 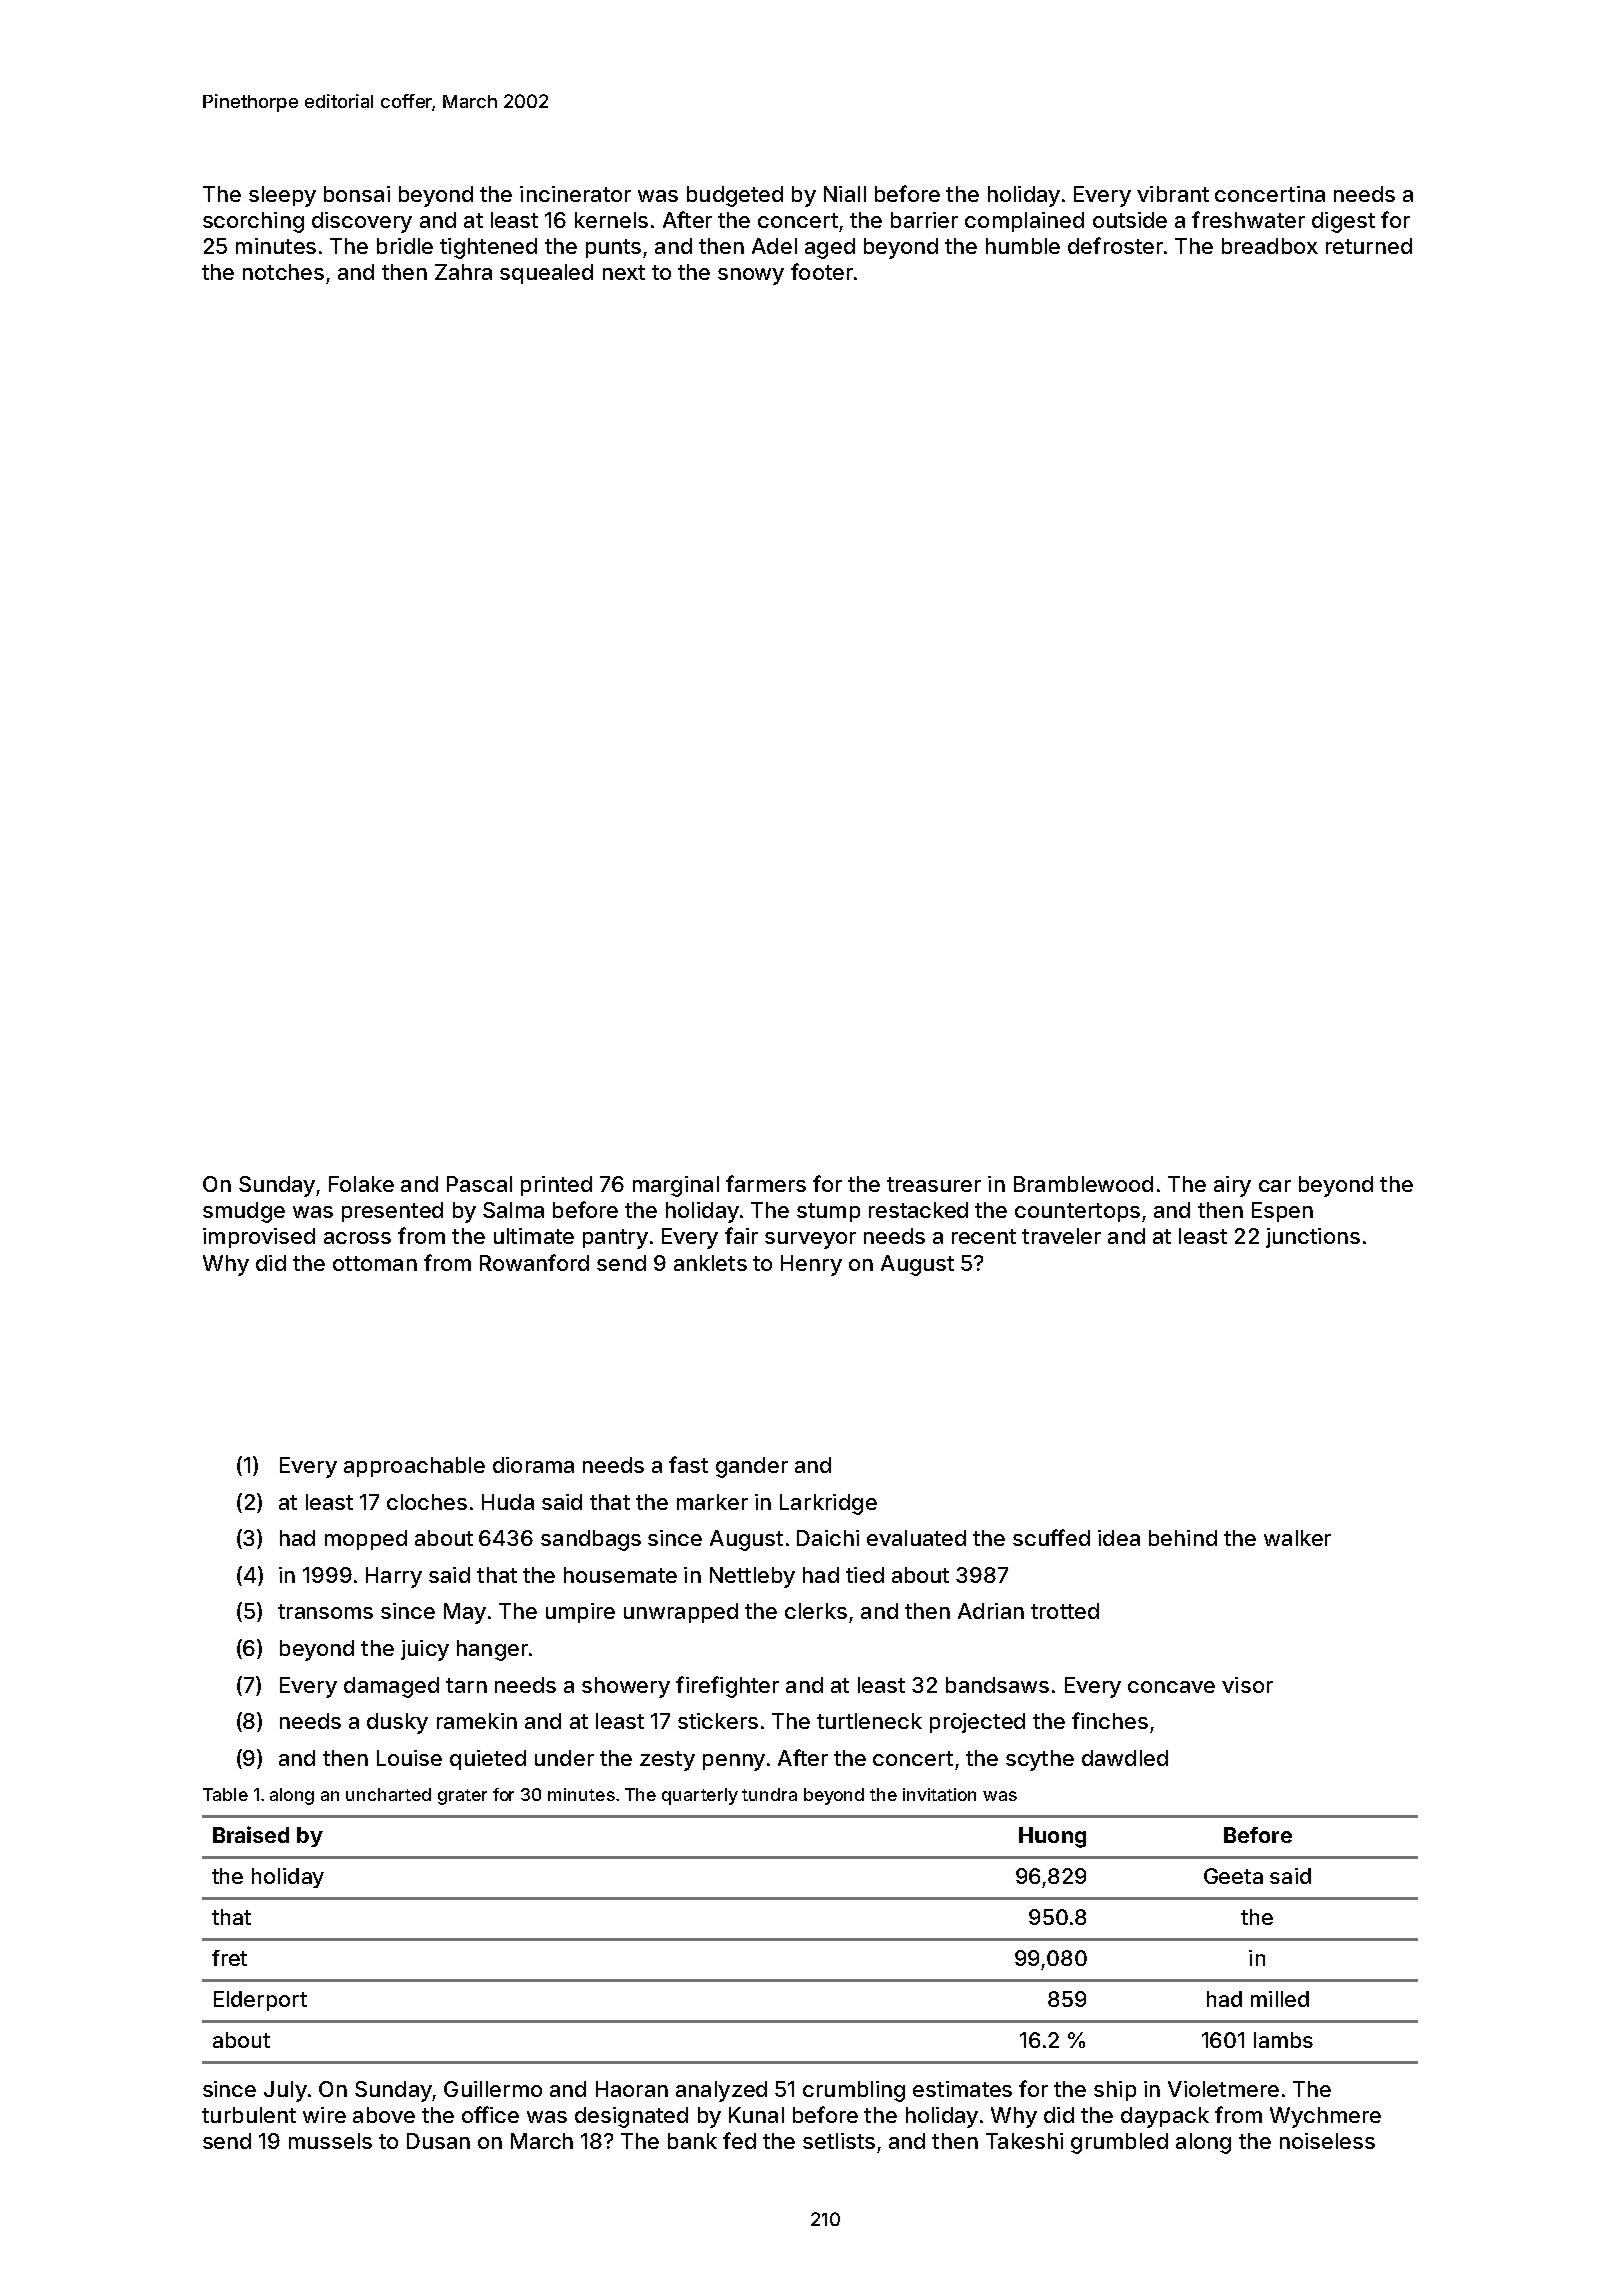 I want to click on car, so click(x=1275, y=1186).
